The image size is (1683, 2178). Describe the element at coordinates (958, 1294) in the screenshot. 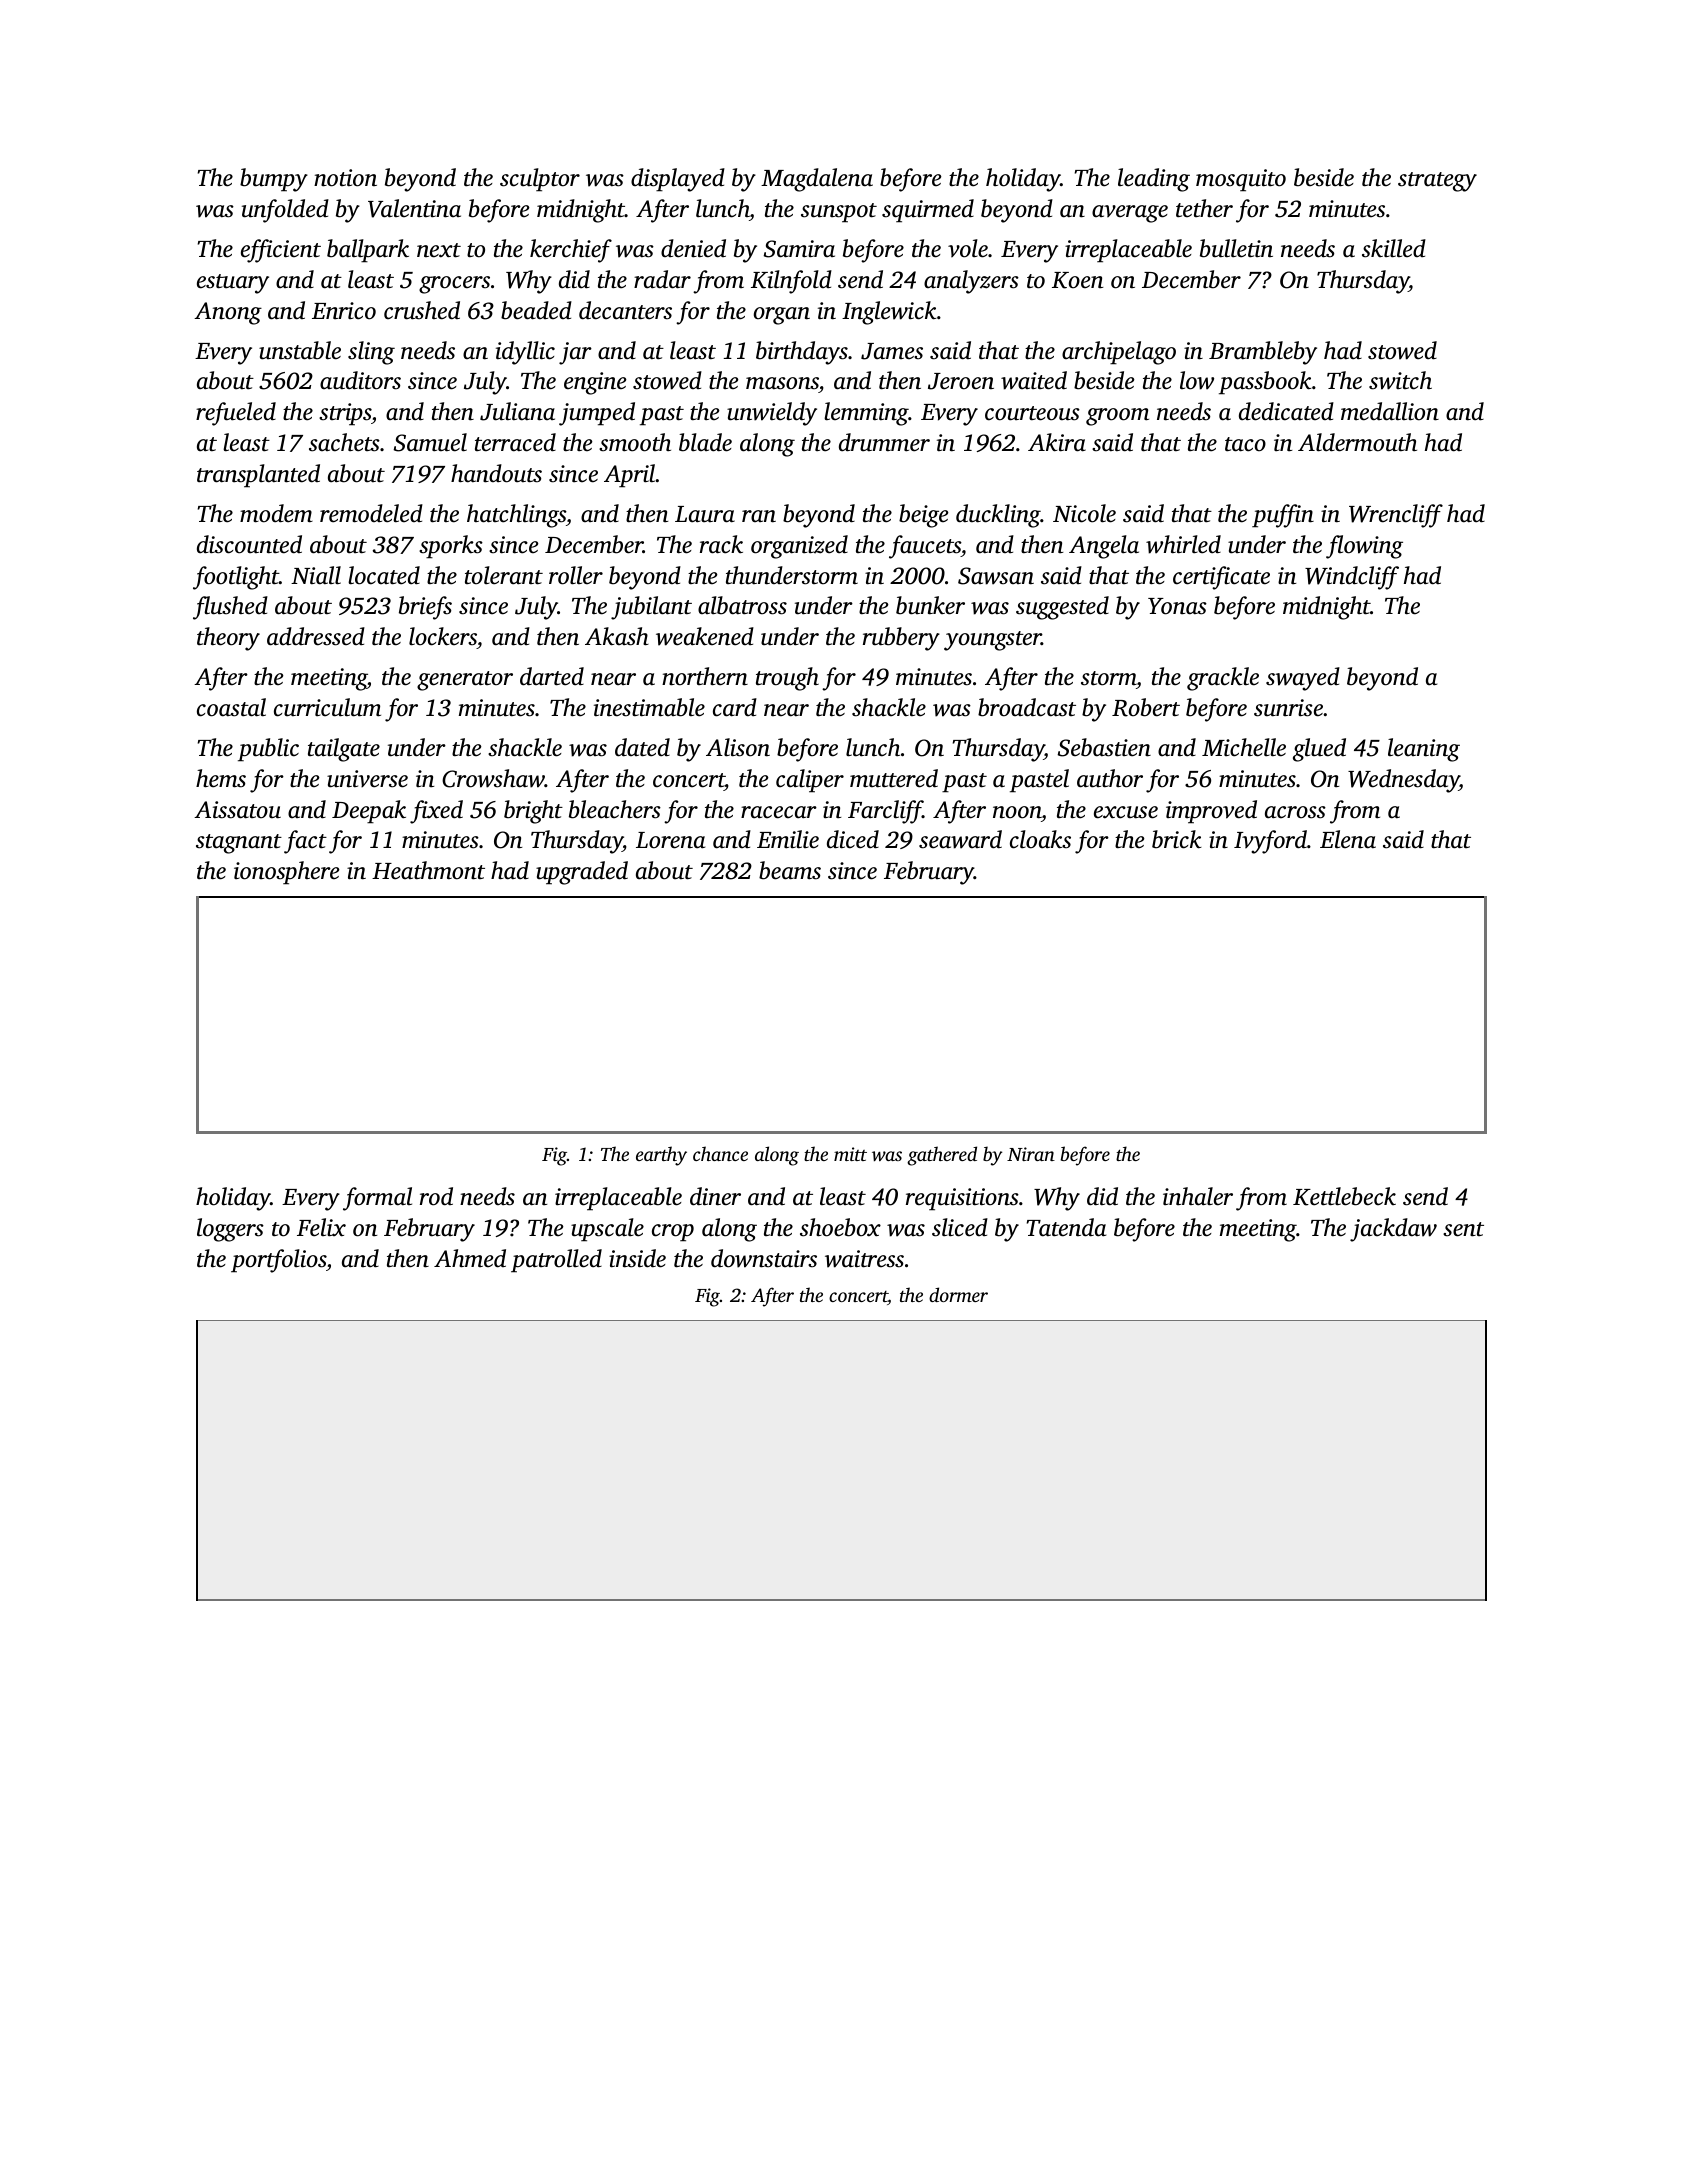

I see `dormer` at that location.
